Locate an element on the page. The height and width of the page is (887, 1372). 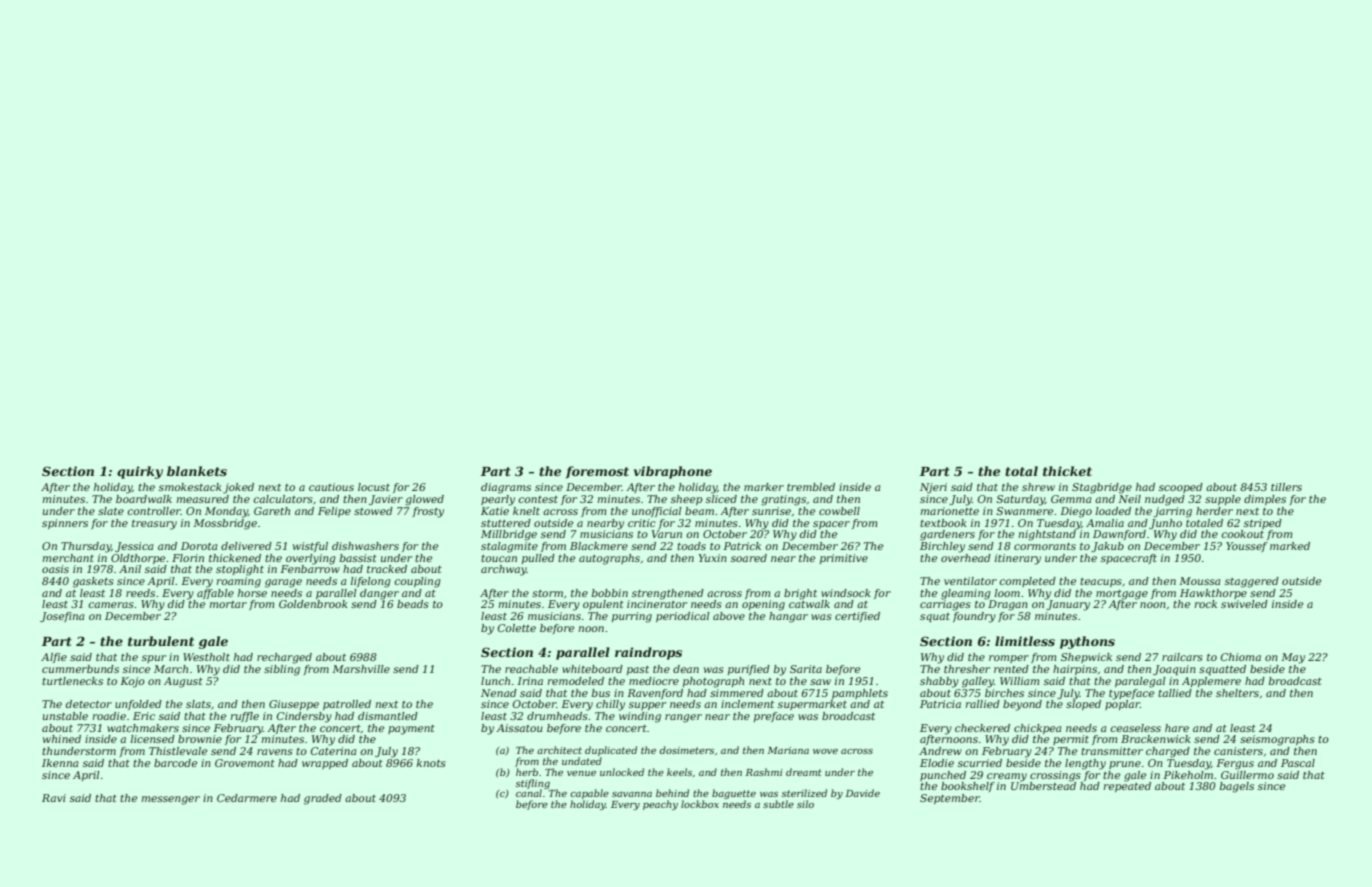
staggered is located at coordinates (1252, 582).
